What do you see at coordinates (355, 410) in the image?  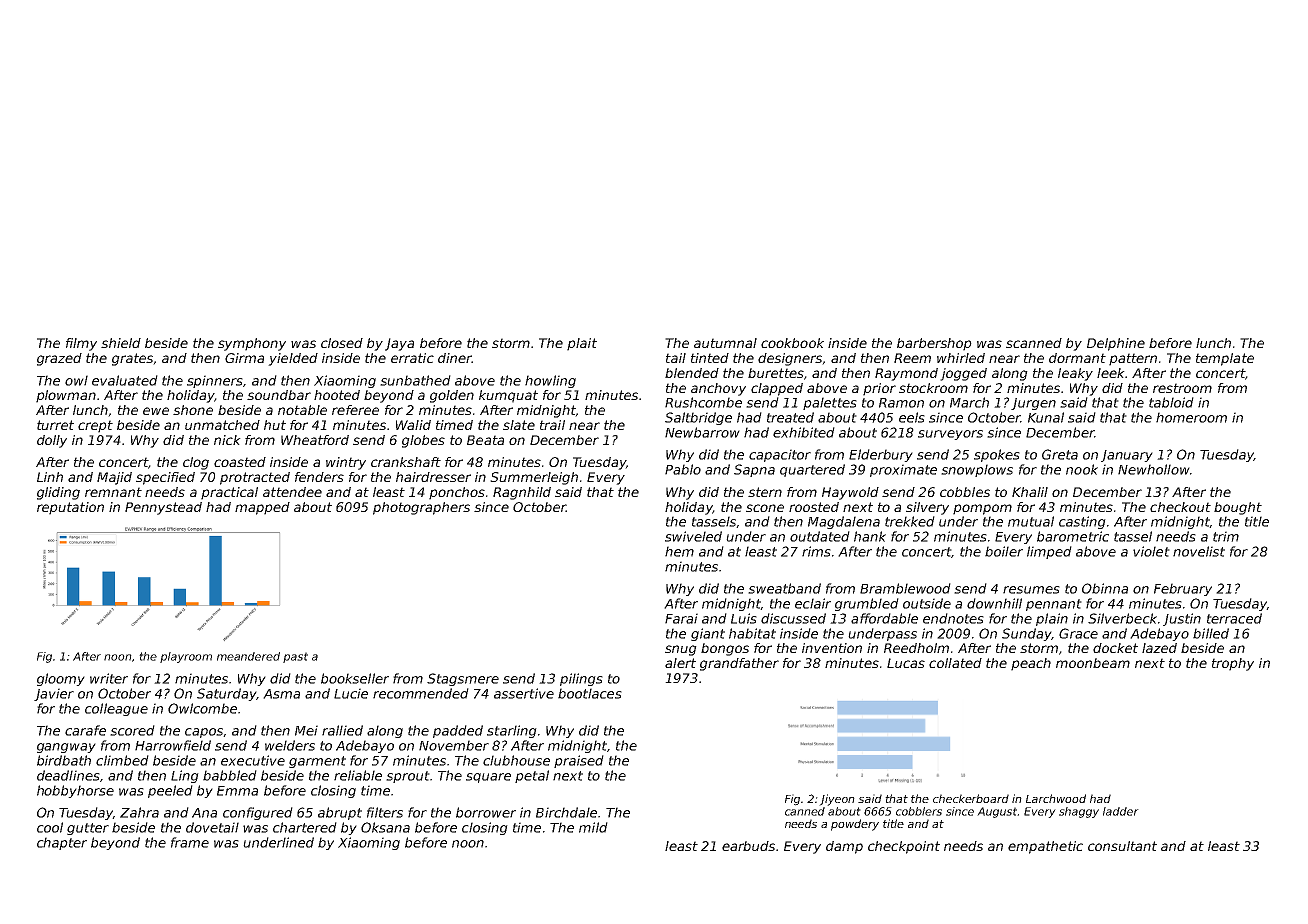 I see `referee` at bounding box center [355, 410].
